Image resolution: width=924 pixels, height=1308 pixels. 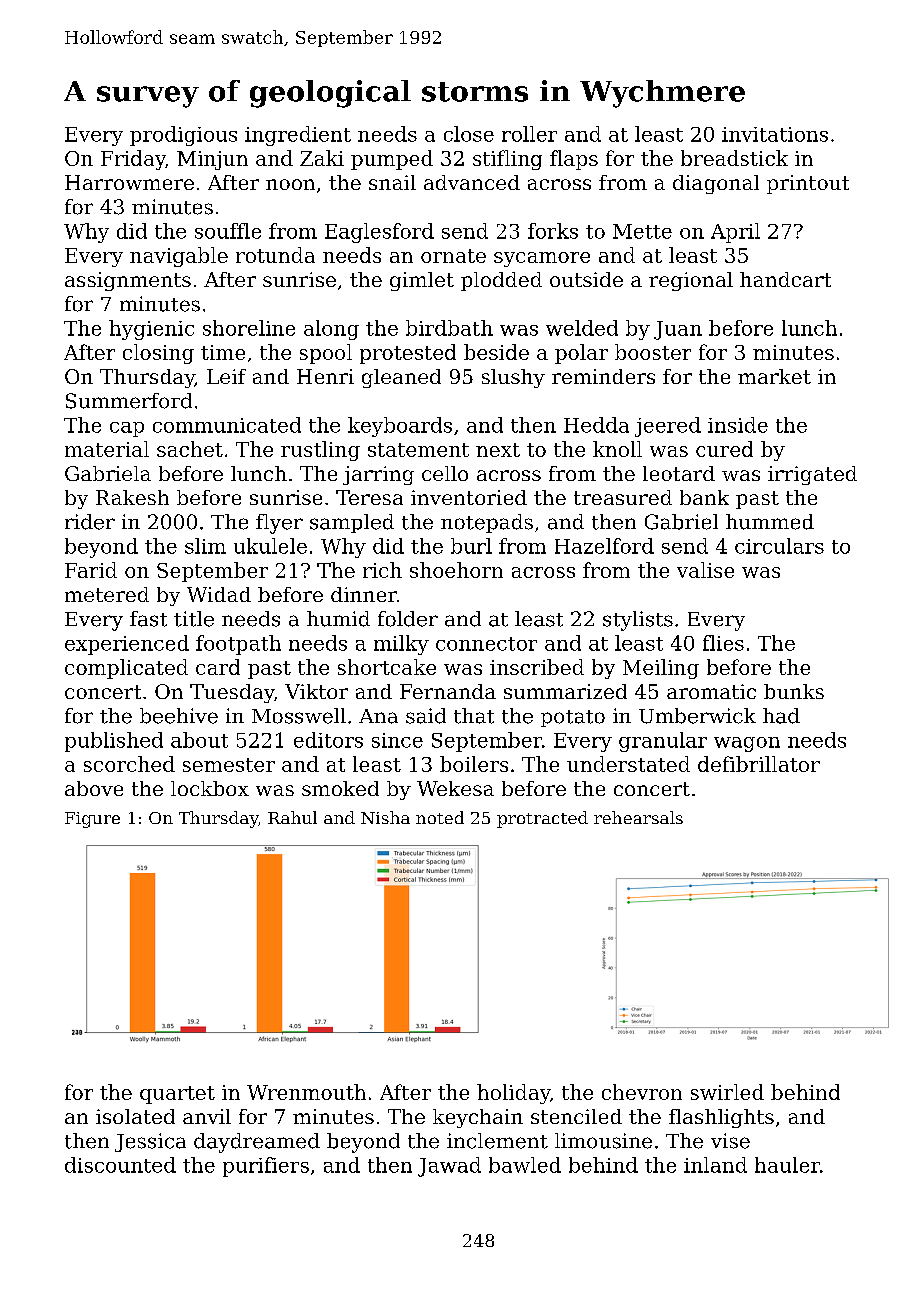 I want to click on handcart, so click(x=785, y=279).
